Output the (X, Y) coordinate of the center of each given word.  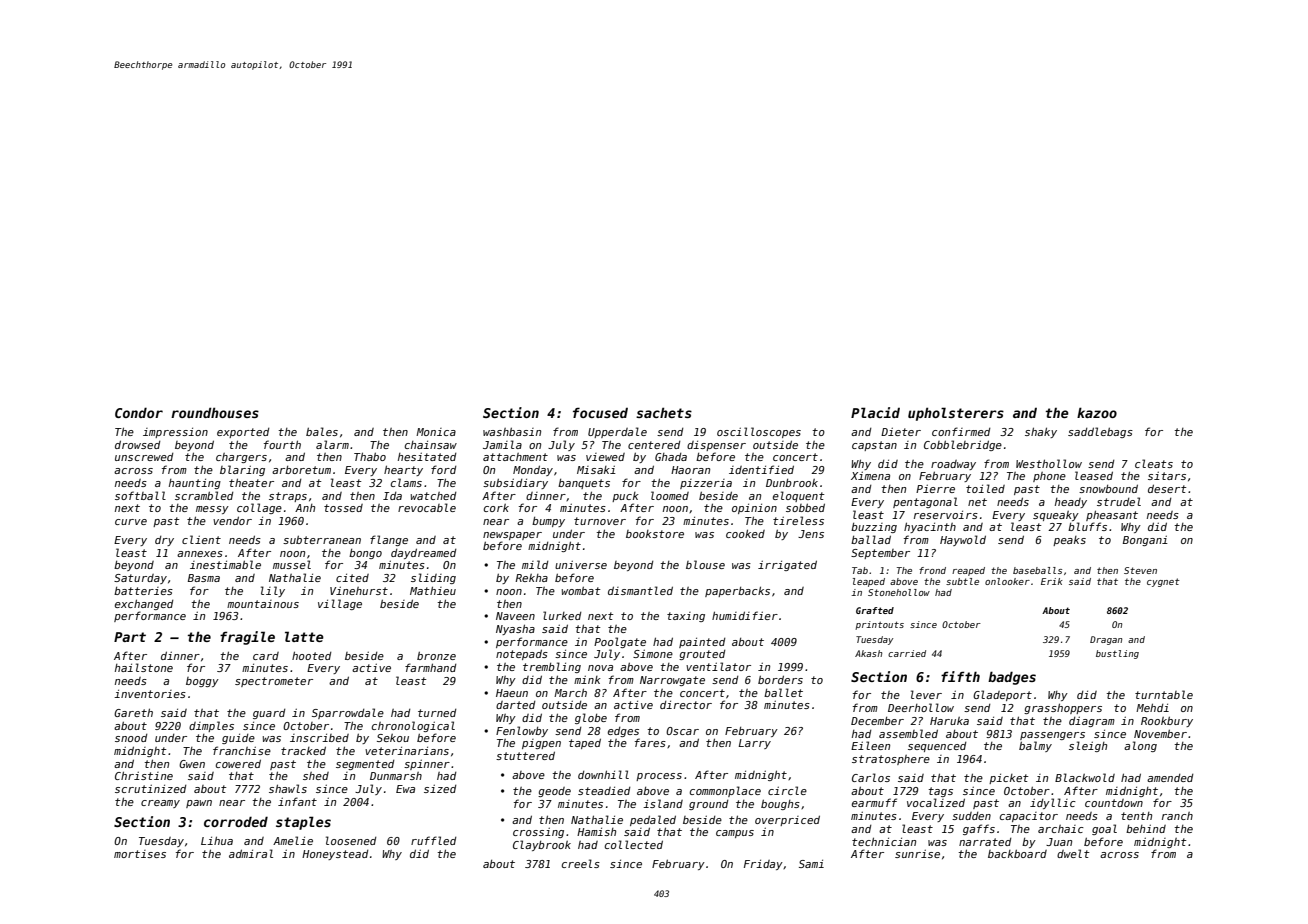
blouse (705, 564)
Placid (875, 412)
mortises (140, 854)
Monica (436, 432)
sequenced (937, 747)
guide (238, 739)
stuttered (525, 755)
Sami (811, 864)
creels (581, 863)
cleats (1154, 463)
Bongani (1145, 541)
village (340, 604)
